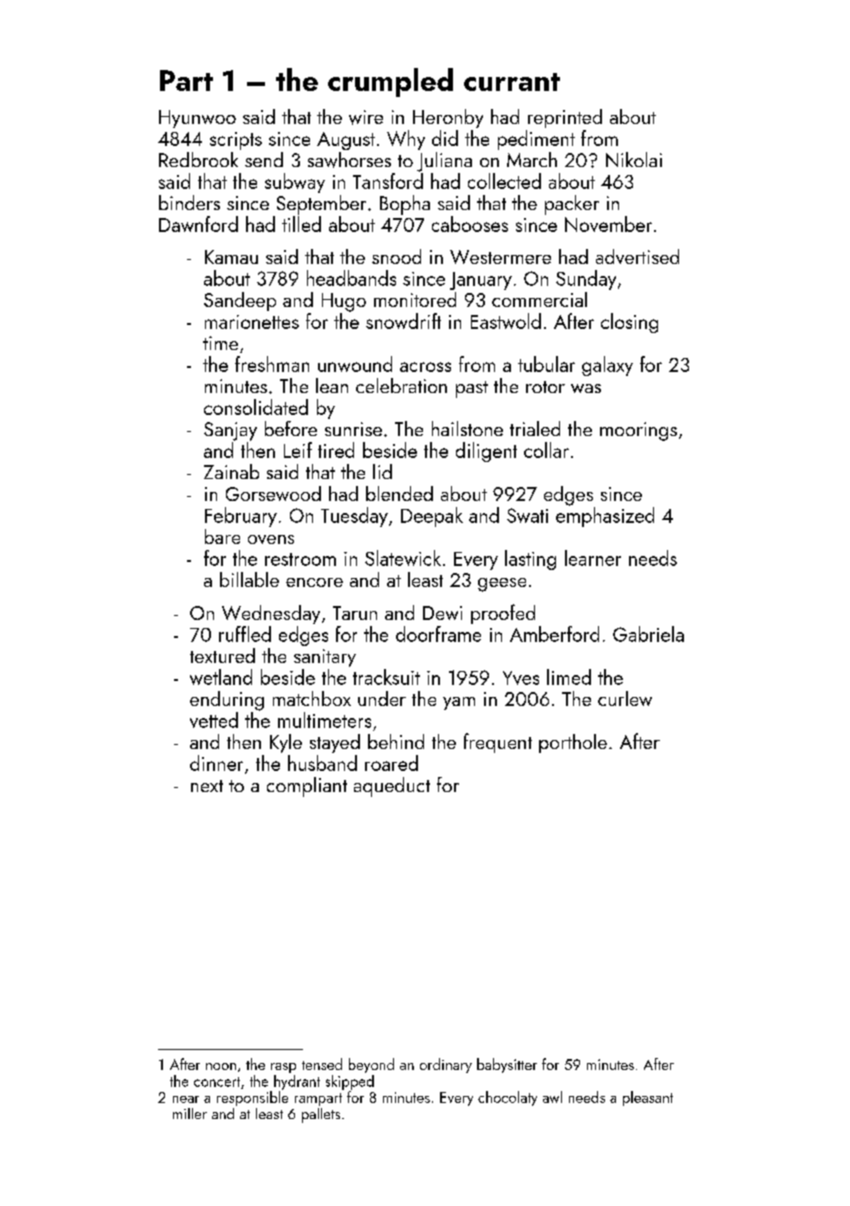 Image resolution: width=850 pixels, height=1206 pixels. I want to click on chocolaty, so click(507, 1098).
